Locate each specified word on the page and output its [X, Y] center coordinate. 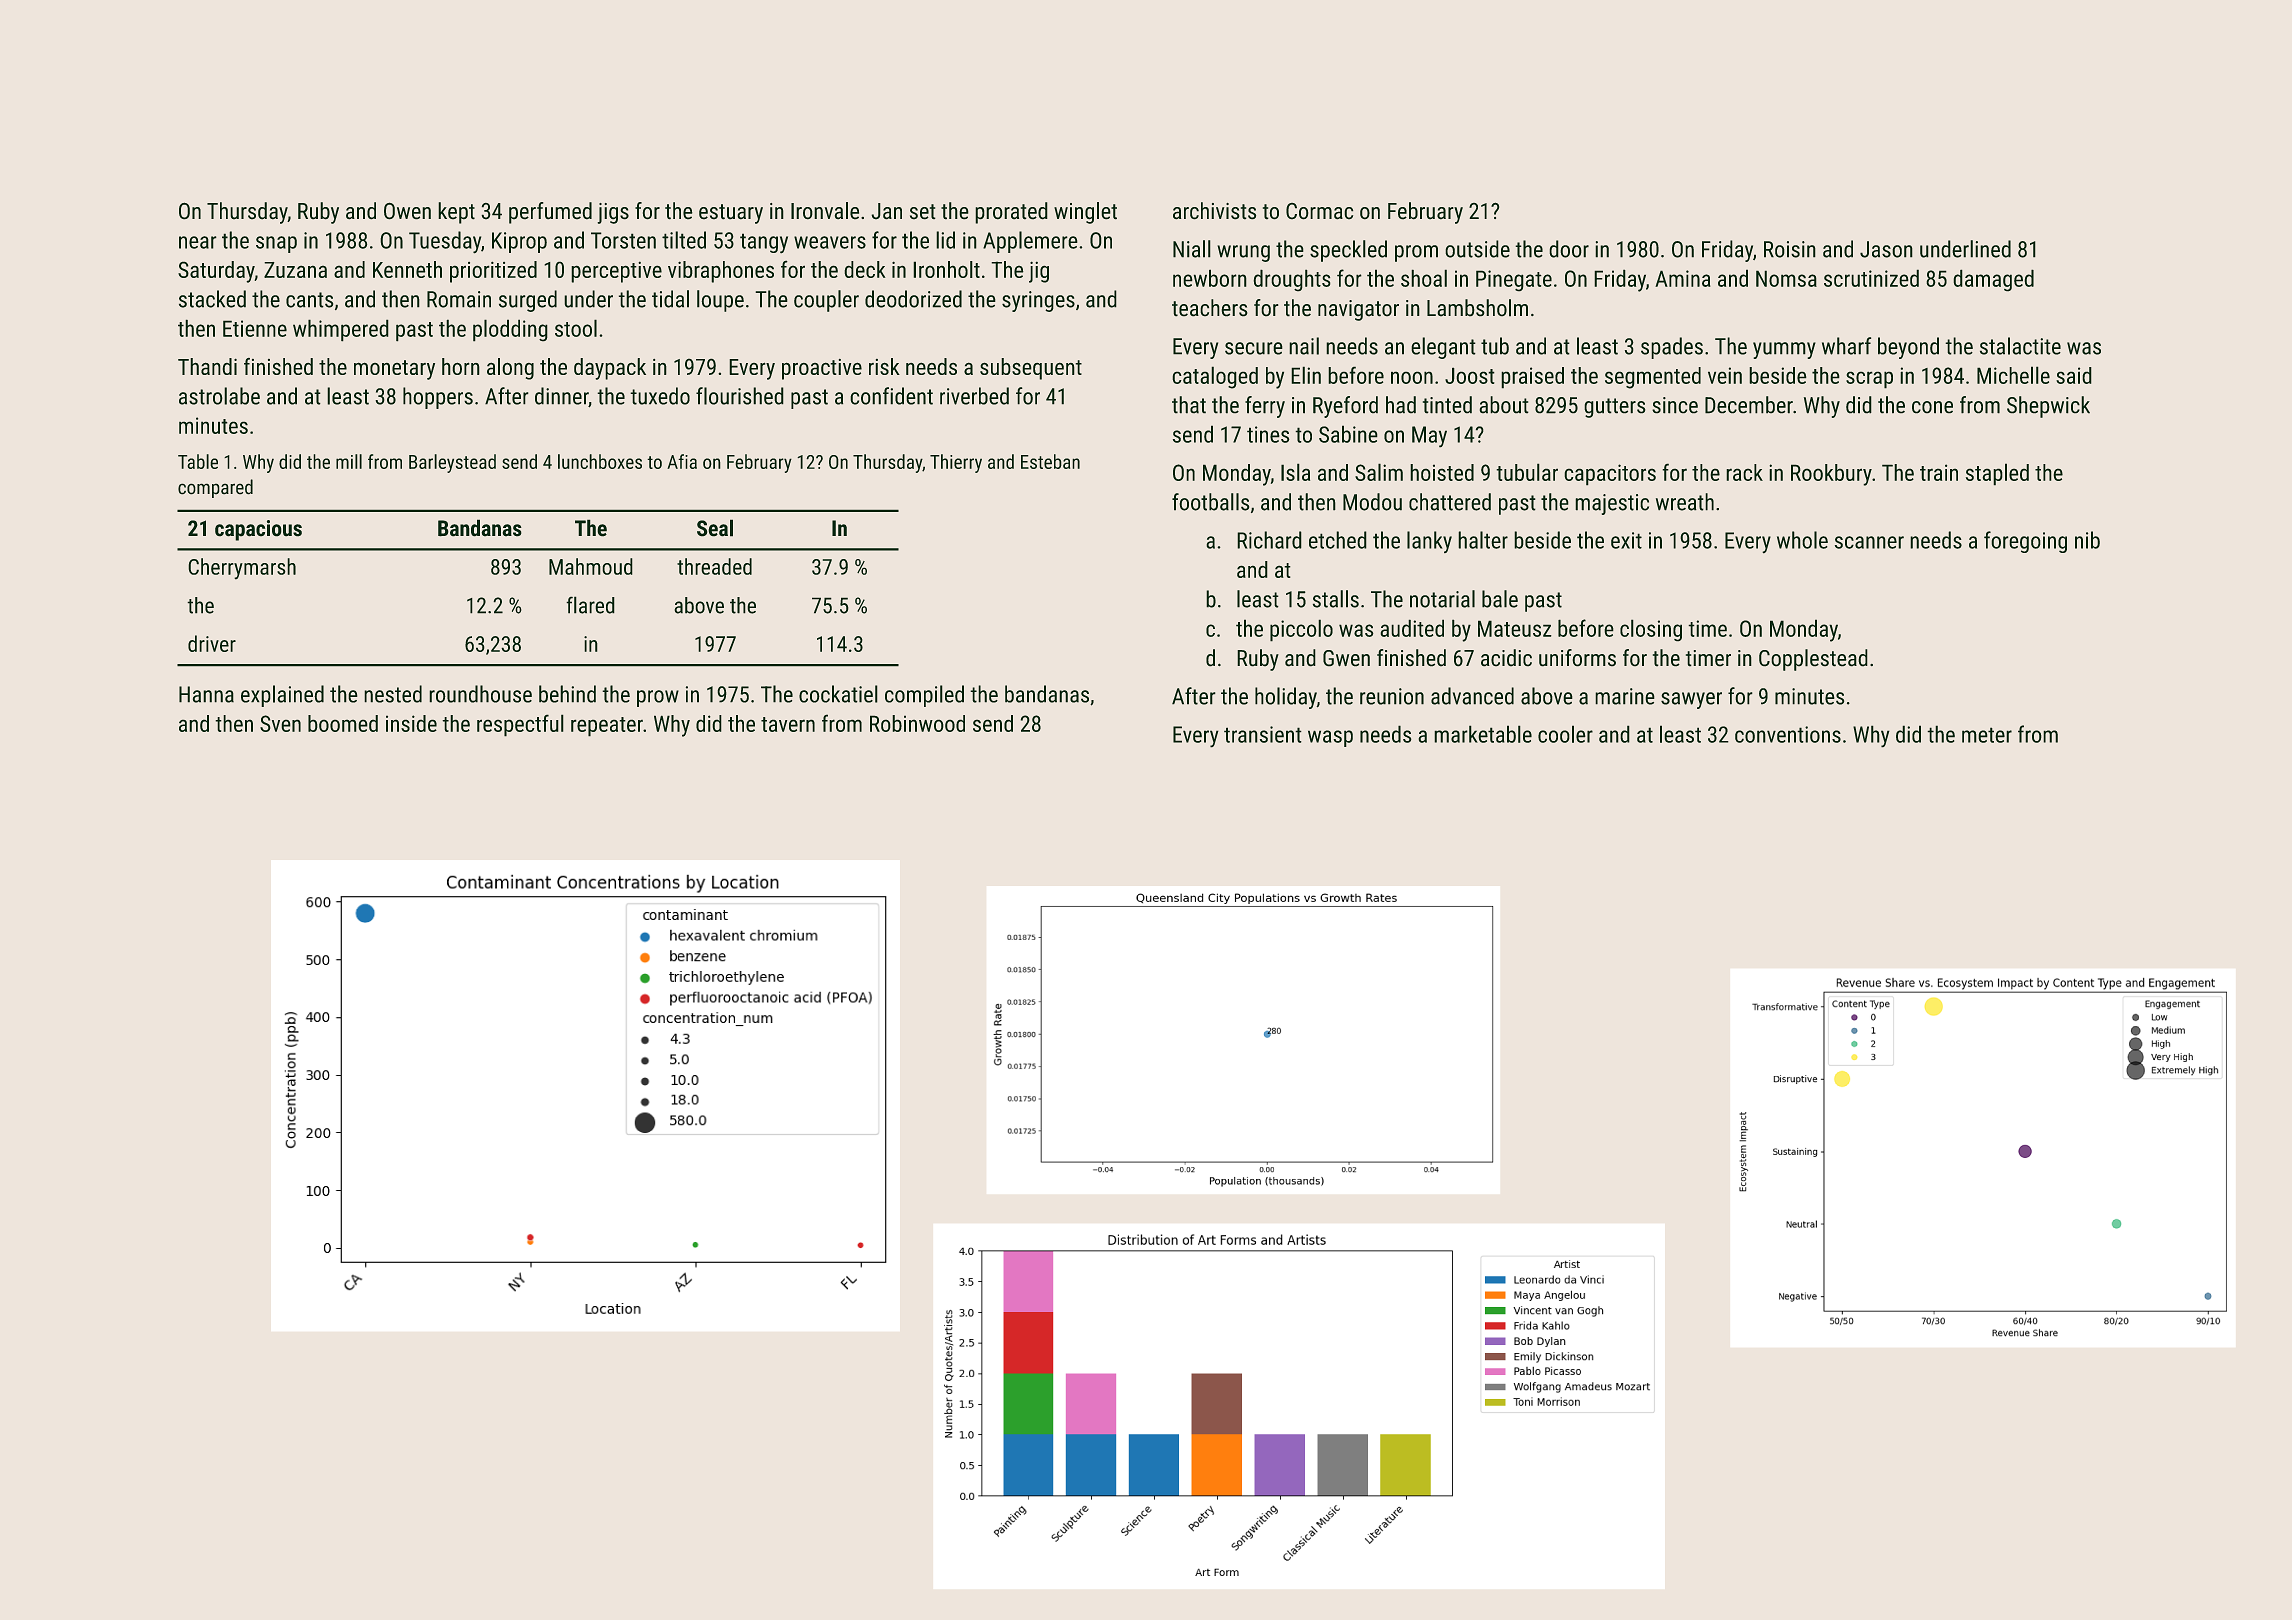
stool [576, 328]
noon [1412, 377]
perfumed [550, 213]
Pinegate [1514, 281]
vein [1725, 375]
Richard [1269, 540]
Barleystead [452, 463]
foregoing [2025, 542]
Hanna [206, 694]
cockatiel [838, 694]
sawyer [1691, 700]
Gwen [1346, 658]
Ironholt [946, 269]
